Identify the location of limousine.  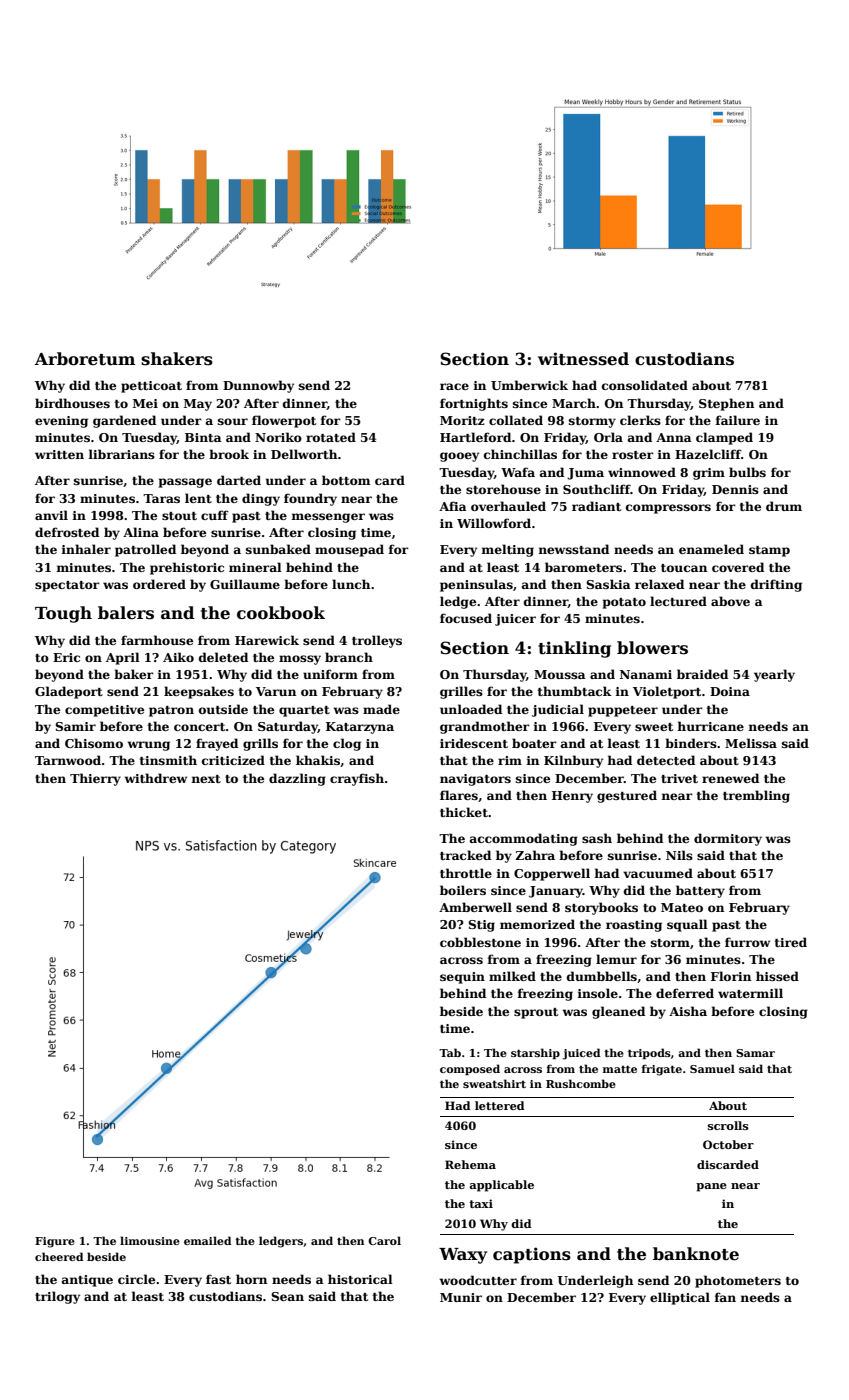
(150, 1240).
